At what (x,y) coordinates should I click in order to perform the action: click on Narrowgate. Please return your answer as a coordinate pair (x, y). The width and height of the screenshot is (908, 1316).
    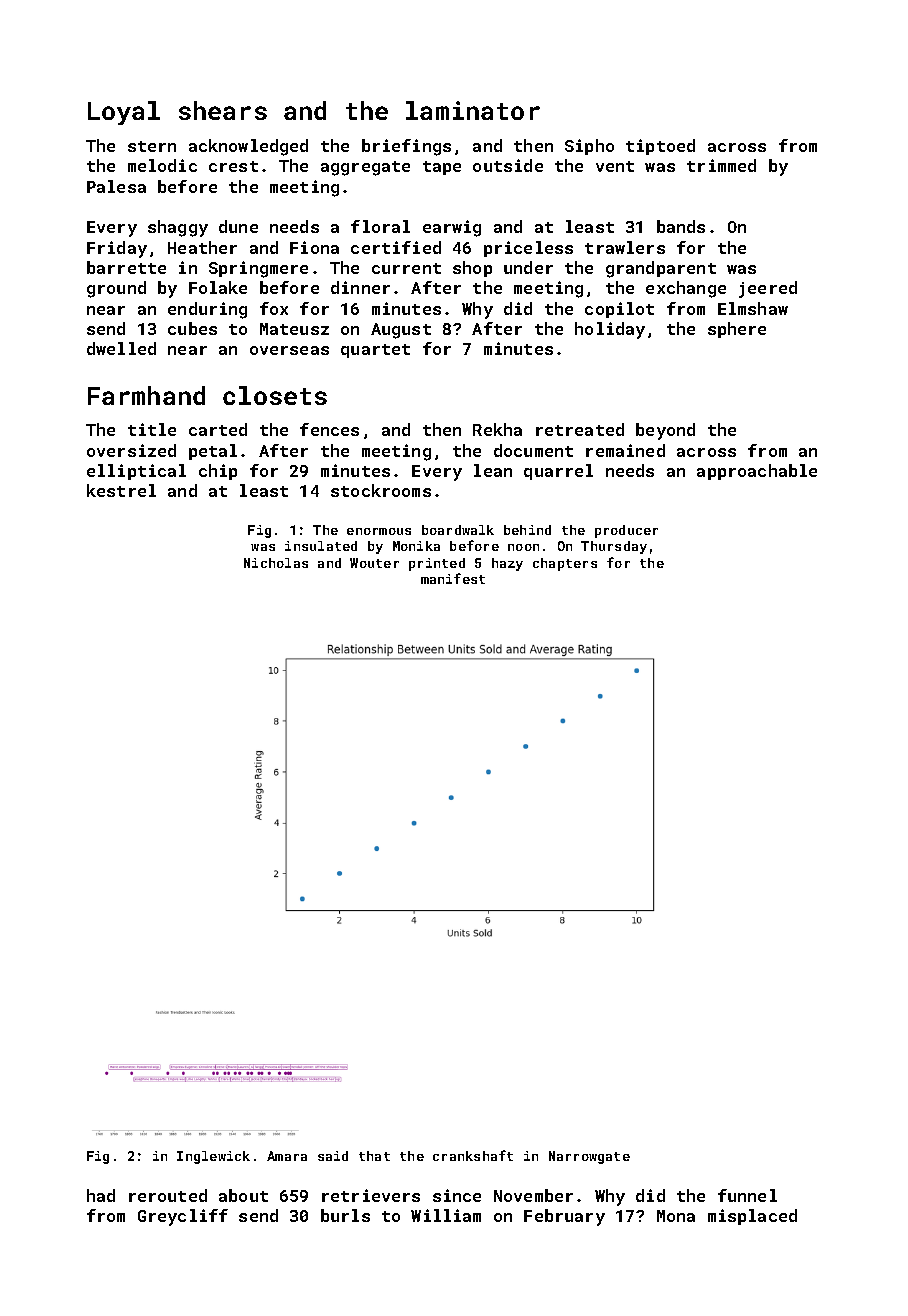
    Looking at the image, I should click on (589, 1157).
